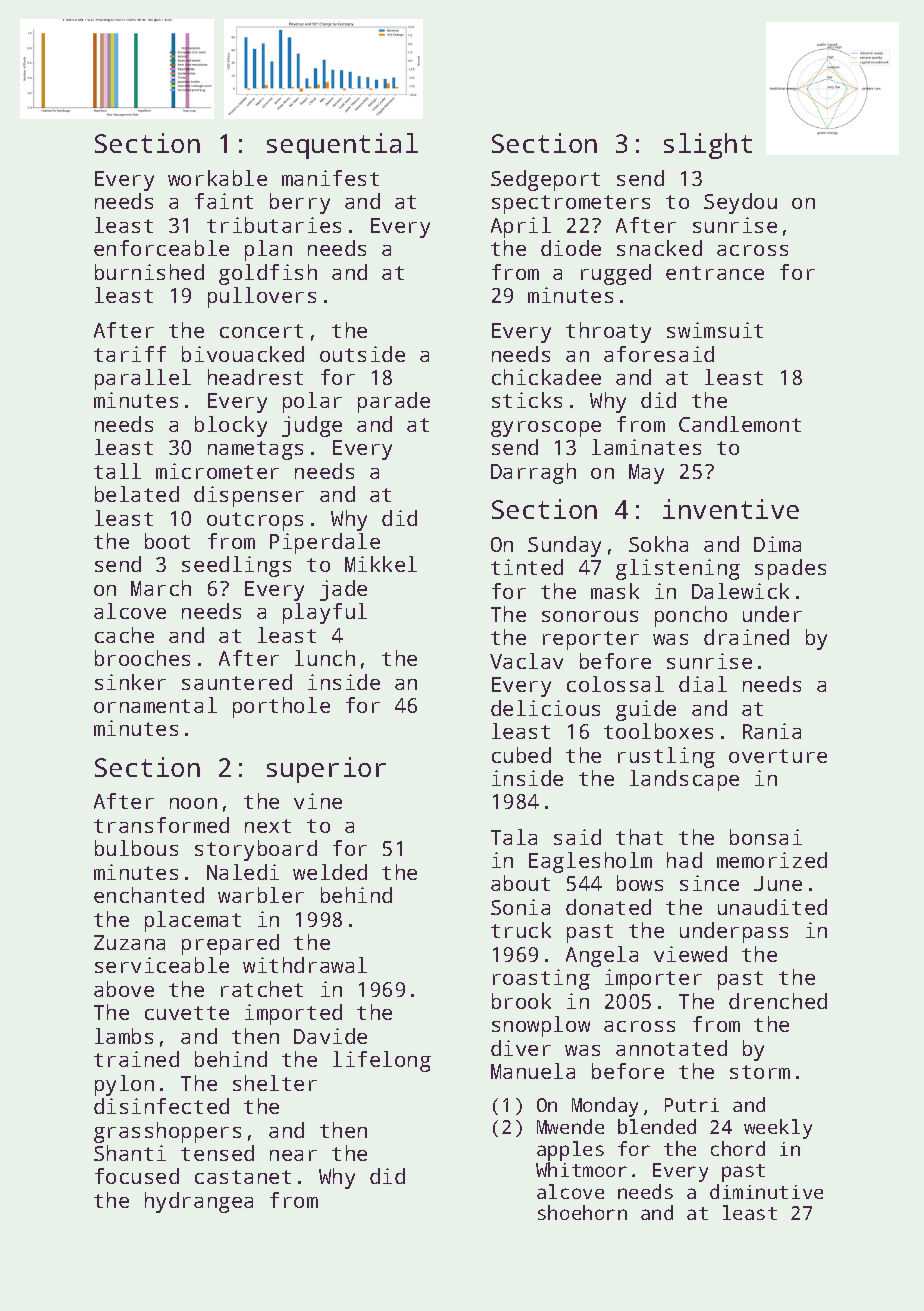 The width and height of the screenshot is (924, 1311). I want to click on lambs, so click(124, 1036).
